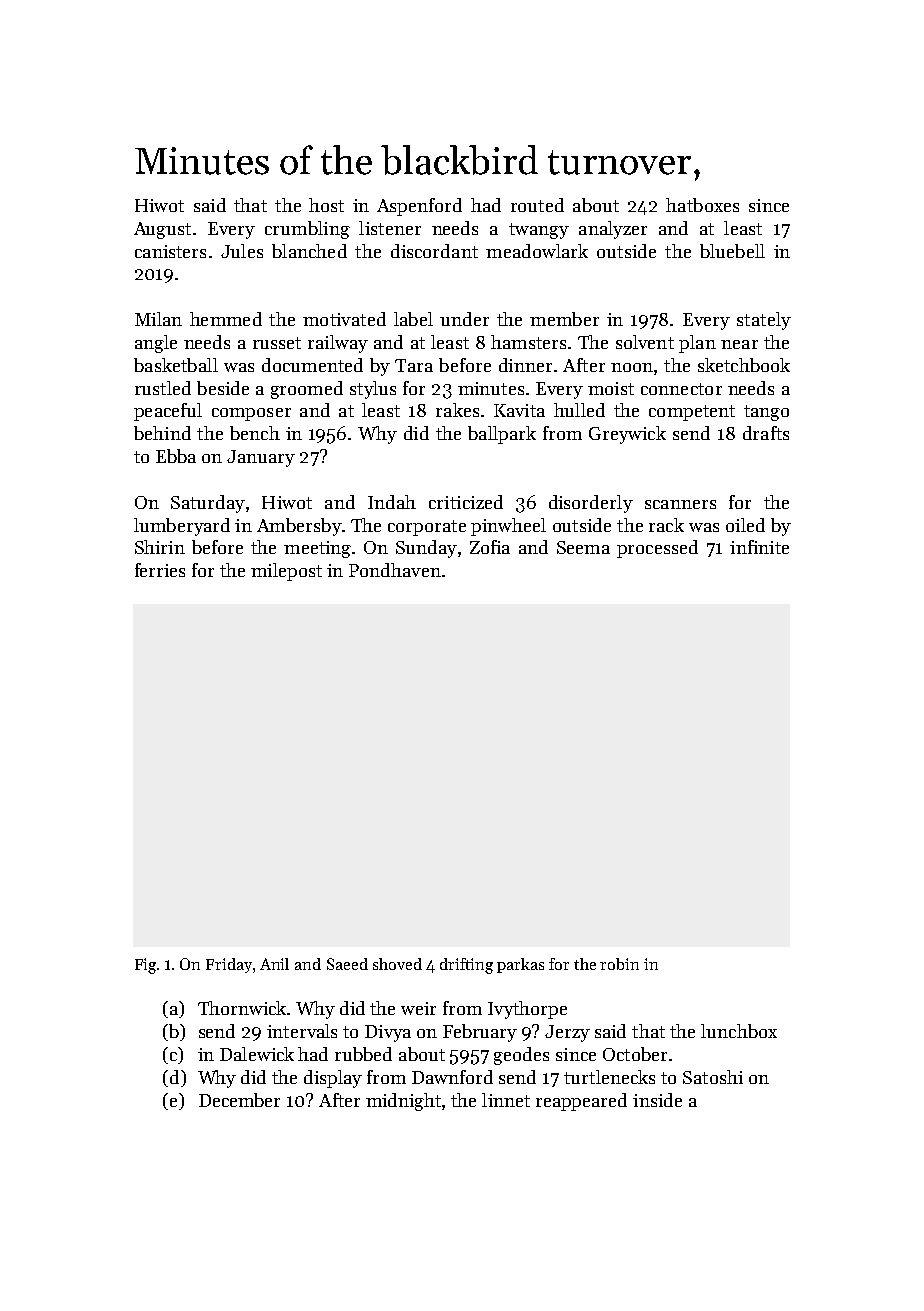  What do you see at coordinates (419, 207) in the screenshot?
I see `Aspenford` at bounding box center [419, 207].
